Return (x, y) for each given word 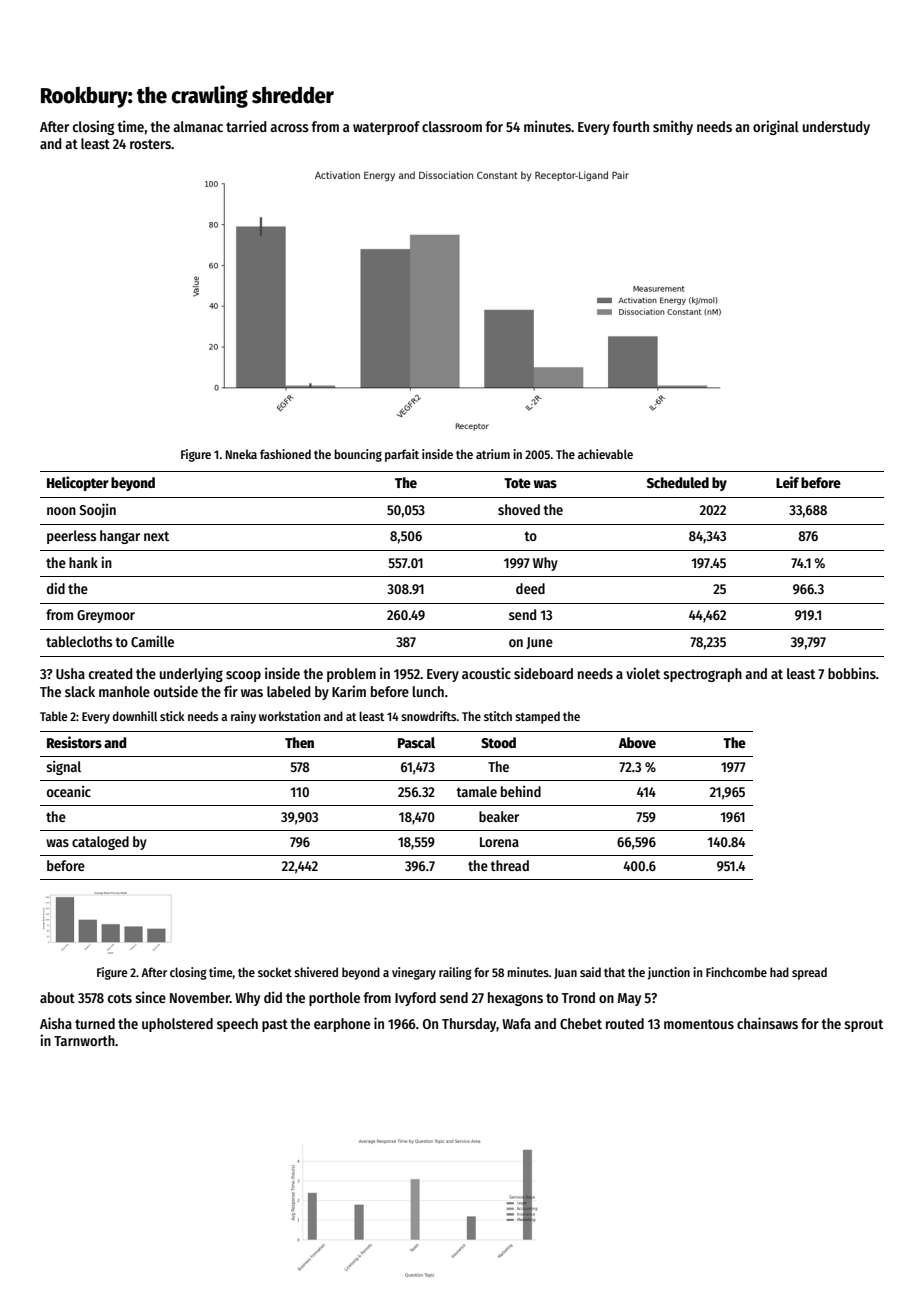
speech (237, 1025)
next (156, 536)
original (776, 127)
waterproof (386, 128)
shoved (519, 509)
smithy (673, 127)
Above (637, 742)
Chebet (581, 1023)
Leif (787, 482)
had (779, 972)
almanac (198, 126)
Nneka (241, 454)
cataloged (100, 843)
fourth (631, 126)
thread (509, 865)
